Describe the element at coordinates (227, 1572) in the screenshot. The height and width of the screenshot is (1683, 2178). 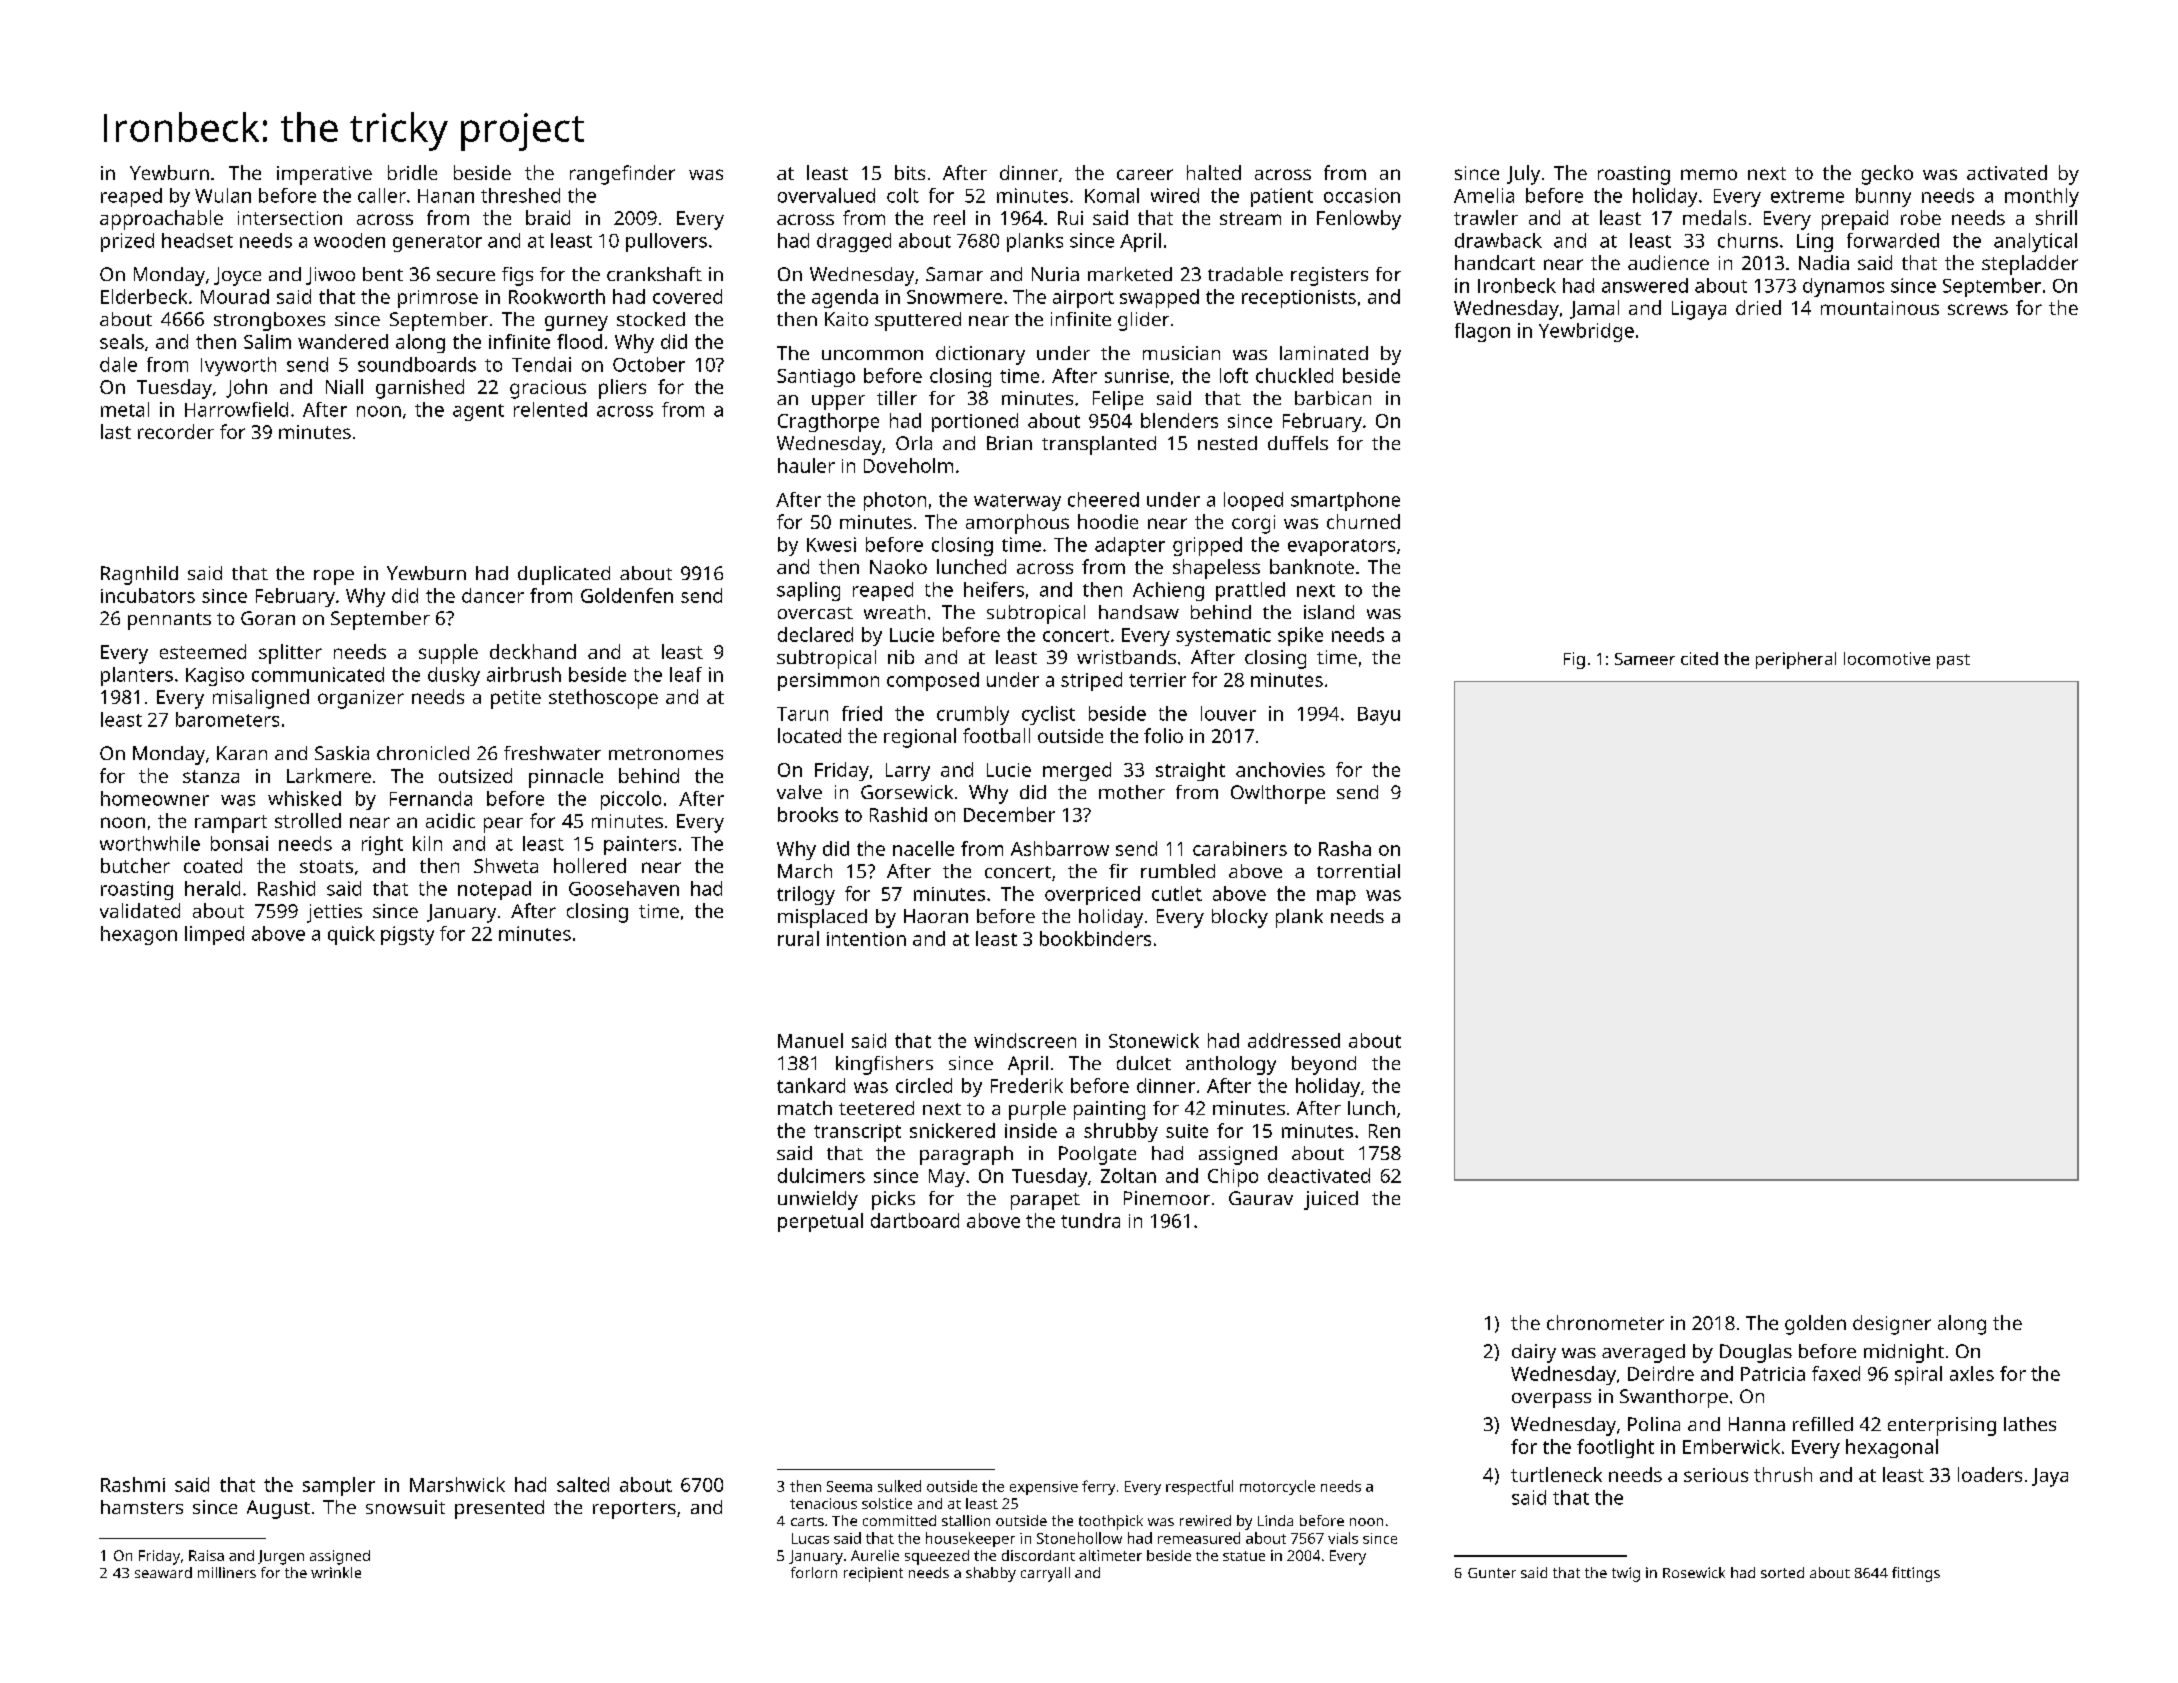
I see `milliners` at that location.
